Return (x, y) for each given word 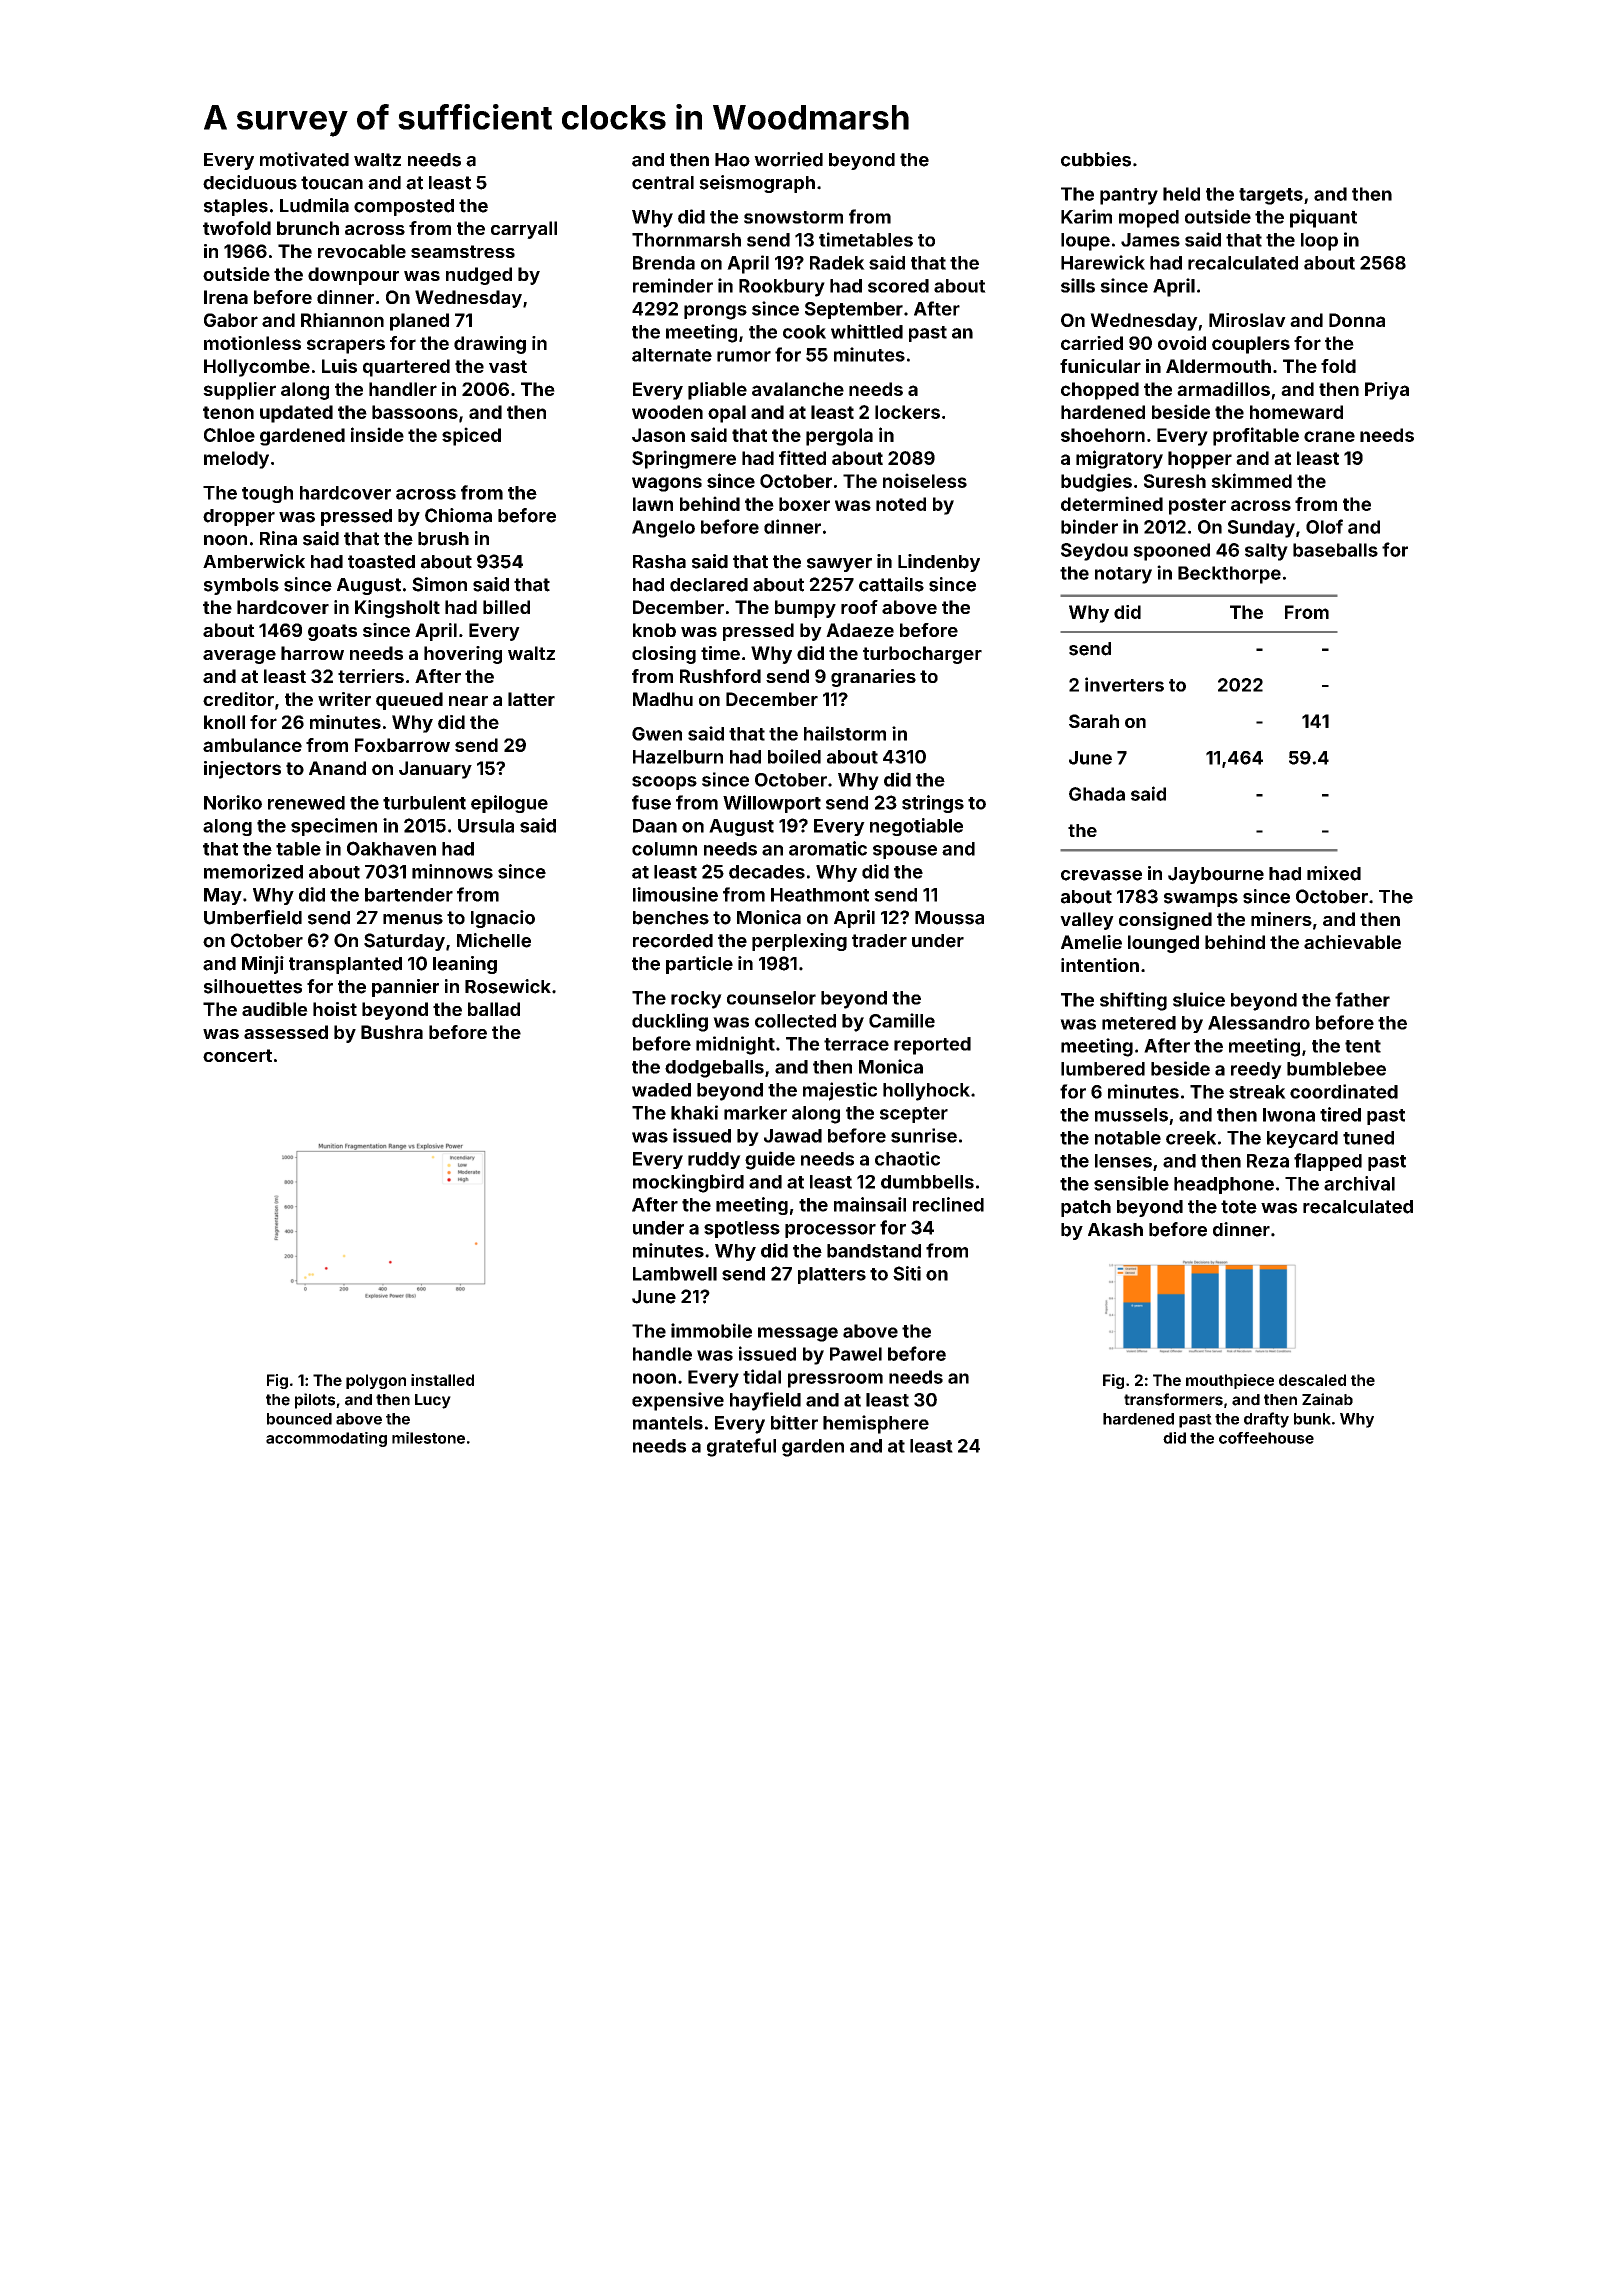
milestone (428, 1438)
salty (1266, 552)
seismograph (757, 184)
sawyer (839, 565)
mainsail (870, 1204)
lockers (907, 412)
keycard (1302, 1139)
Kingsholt (397, 609)
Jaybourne (1216, 875)
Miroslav (1247, 320)
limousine (675, 894)
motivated (304, 159)
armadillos (1223, 389)
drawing (490, 345)
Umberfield (253, 917)
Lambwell (675, 1274)
